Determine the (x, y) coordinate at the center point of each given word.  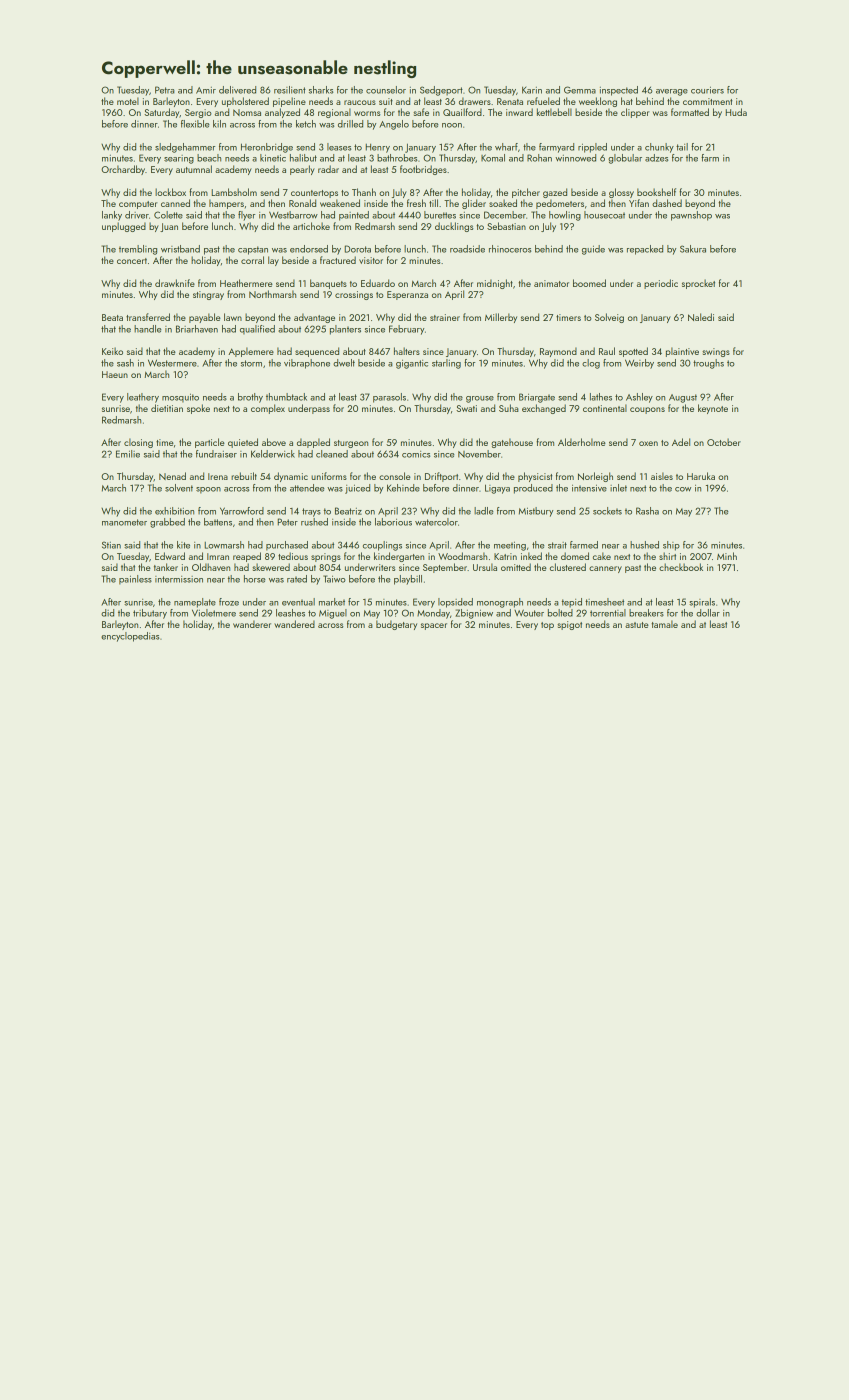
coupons (647, 410)
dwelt (344, 363)
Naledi (701, 317)
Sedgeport (441, 91)
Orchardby (123, 170)
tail (682, 147)
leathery (143, 398)
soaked (503, 203)
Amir (206, 90)
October (724, 442)
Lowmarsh (224, 545)
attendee (307, 488)
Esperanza (407, 295)
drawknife (175, 283)
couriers (707, 90)
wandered (294, 624)
